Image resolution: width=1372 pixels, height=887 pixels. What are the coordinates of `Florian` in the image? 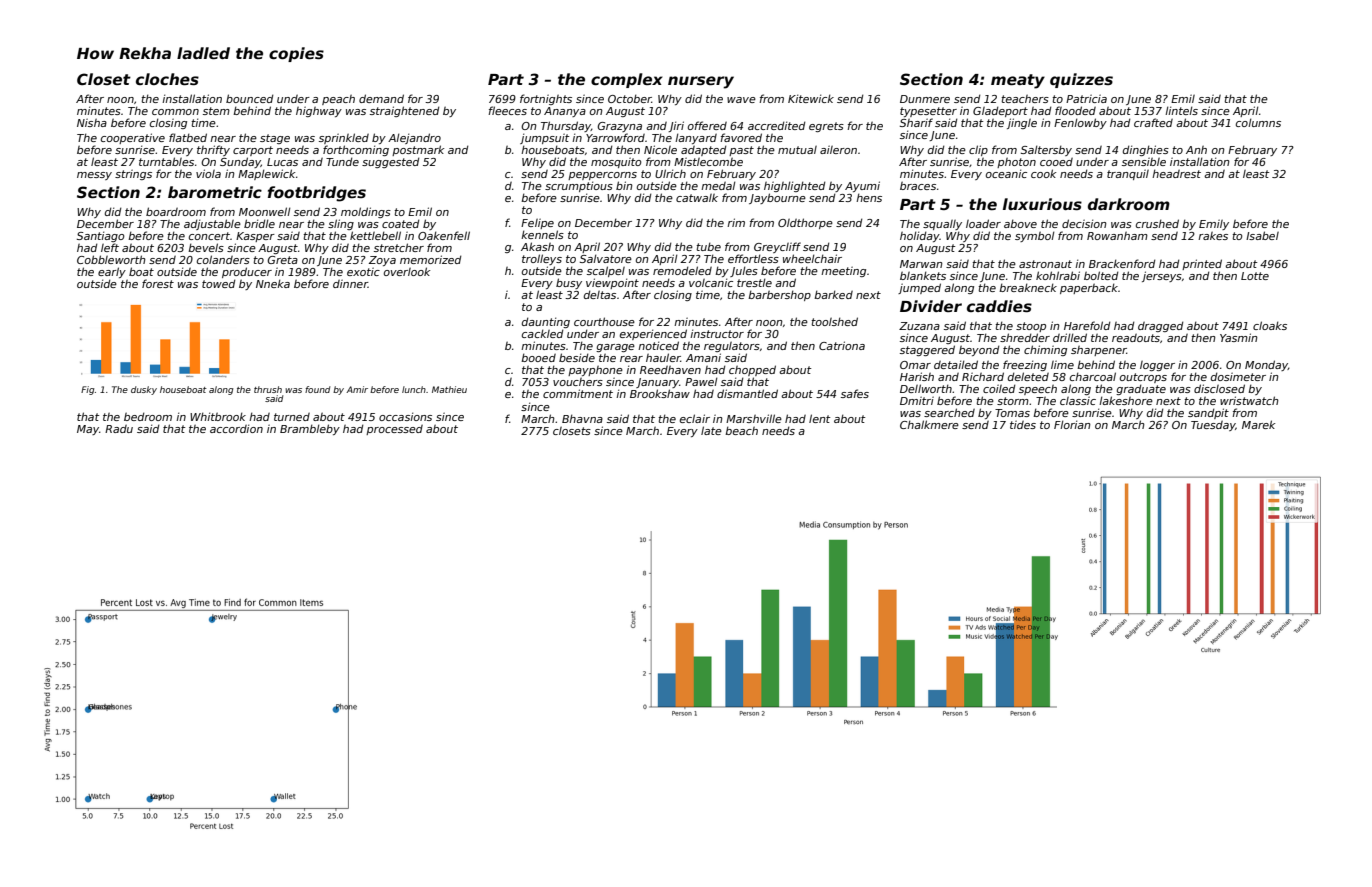 It's located at (1072, 424).
